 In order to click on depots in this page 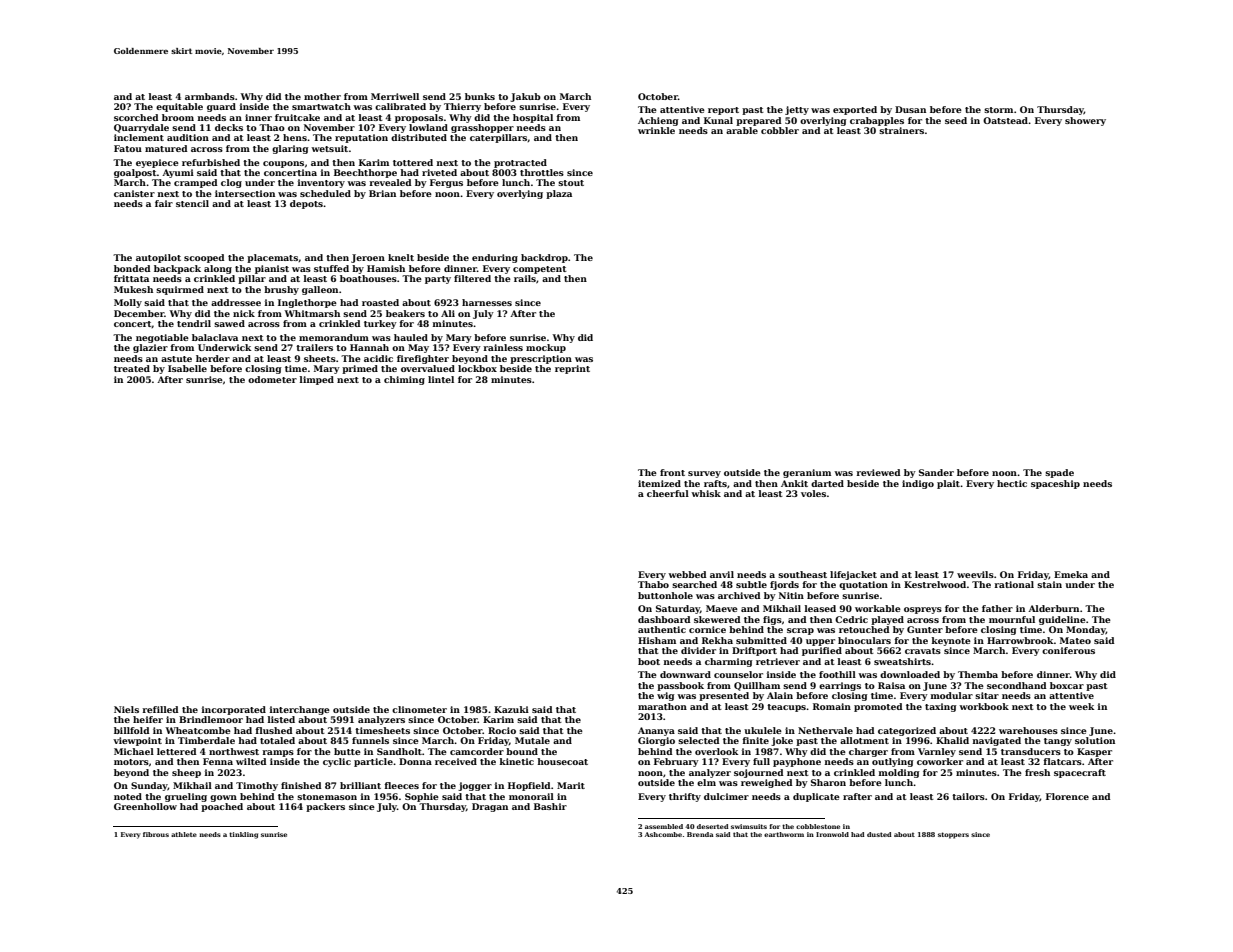, I will do `click(306, 204)`.
